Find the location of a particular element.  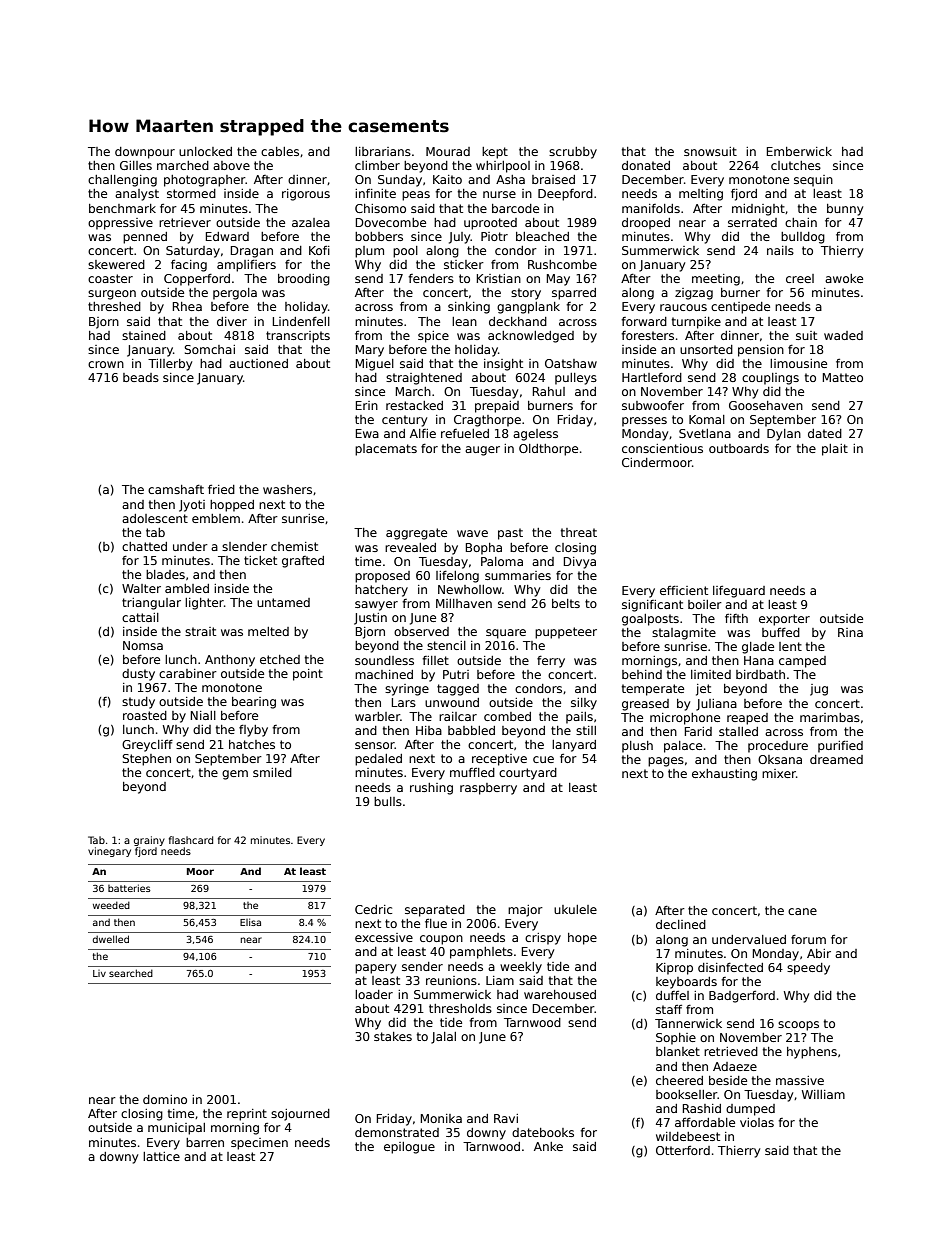

lifeguard is located at coordinates (739, 592).
